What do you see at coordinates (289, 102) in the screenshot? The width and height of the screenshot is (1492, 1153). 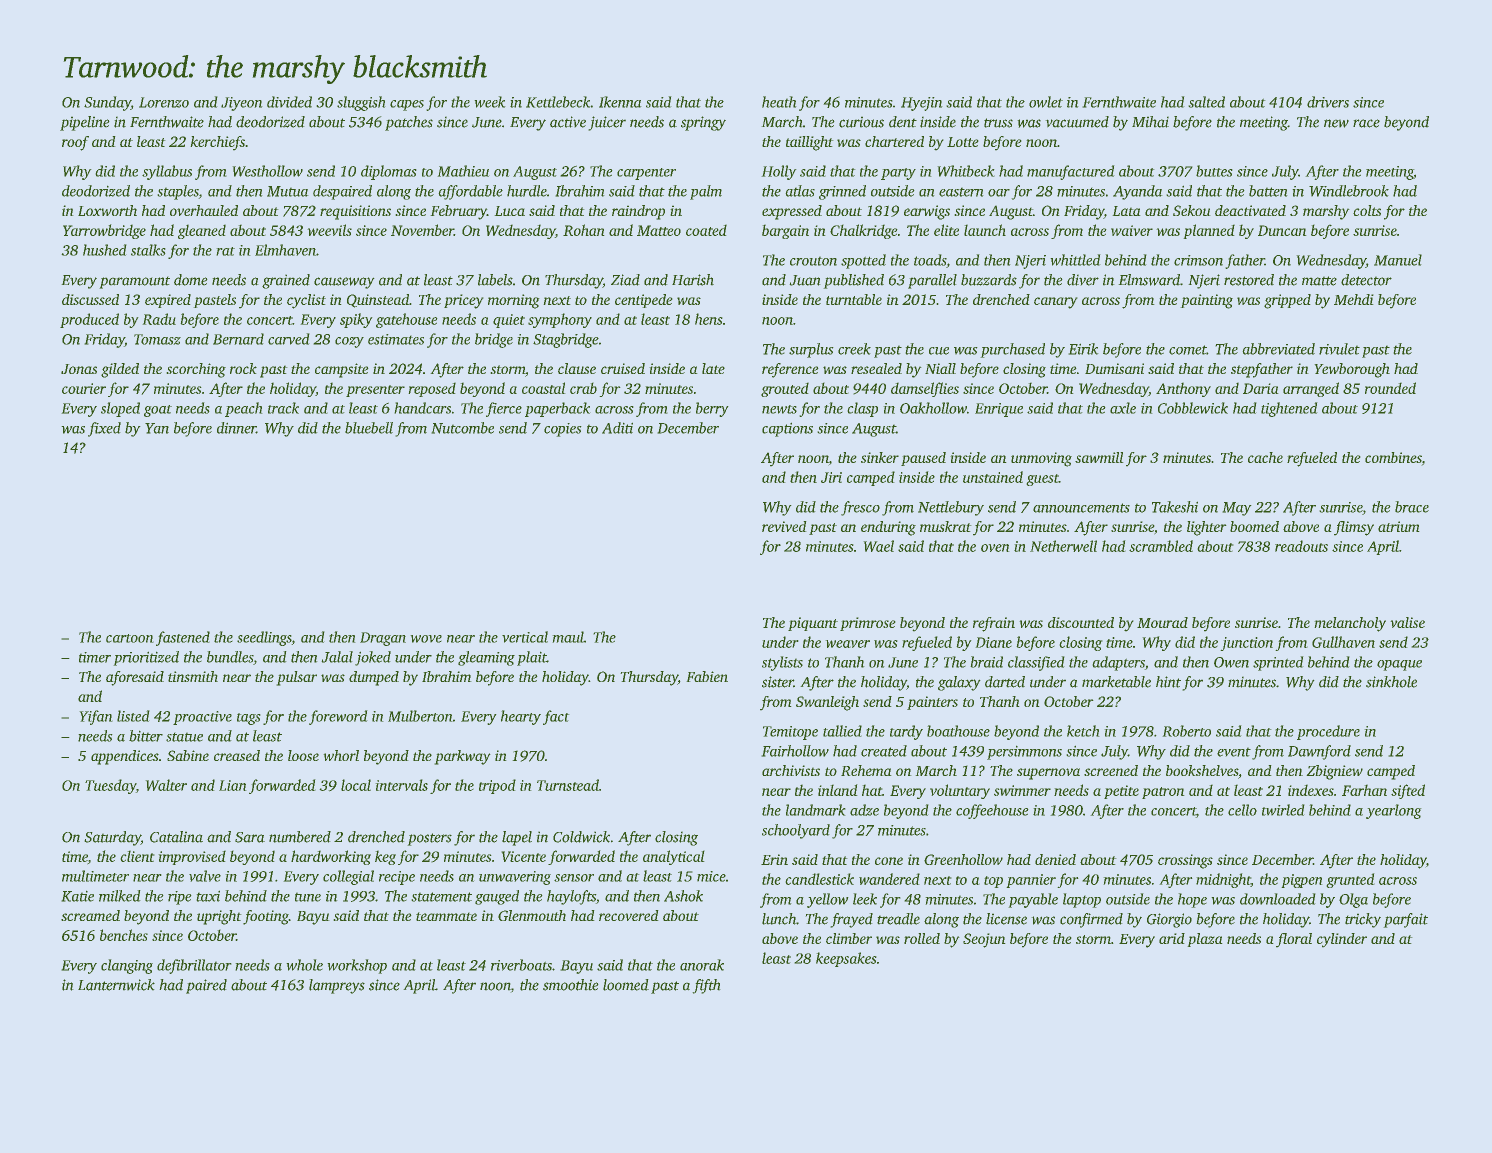 I see `divided` at bounding box center [289, 102].
